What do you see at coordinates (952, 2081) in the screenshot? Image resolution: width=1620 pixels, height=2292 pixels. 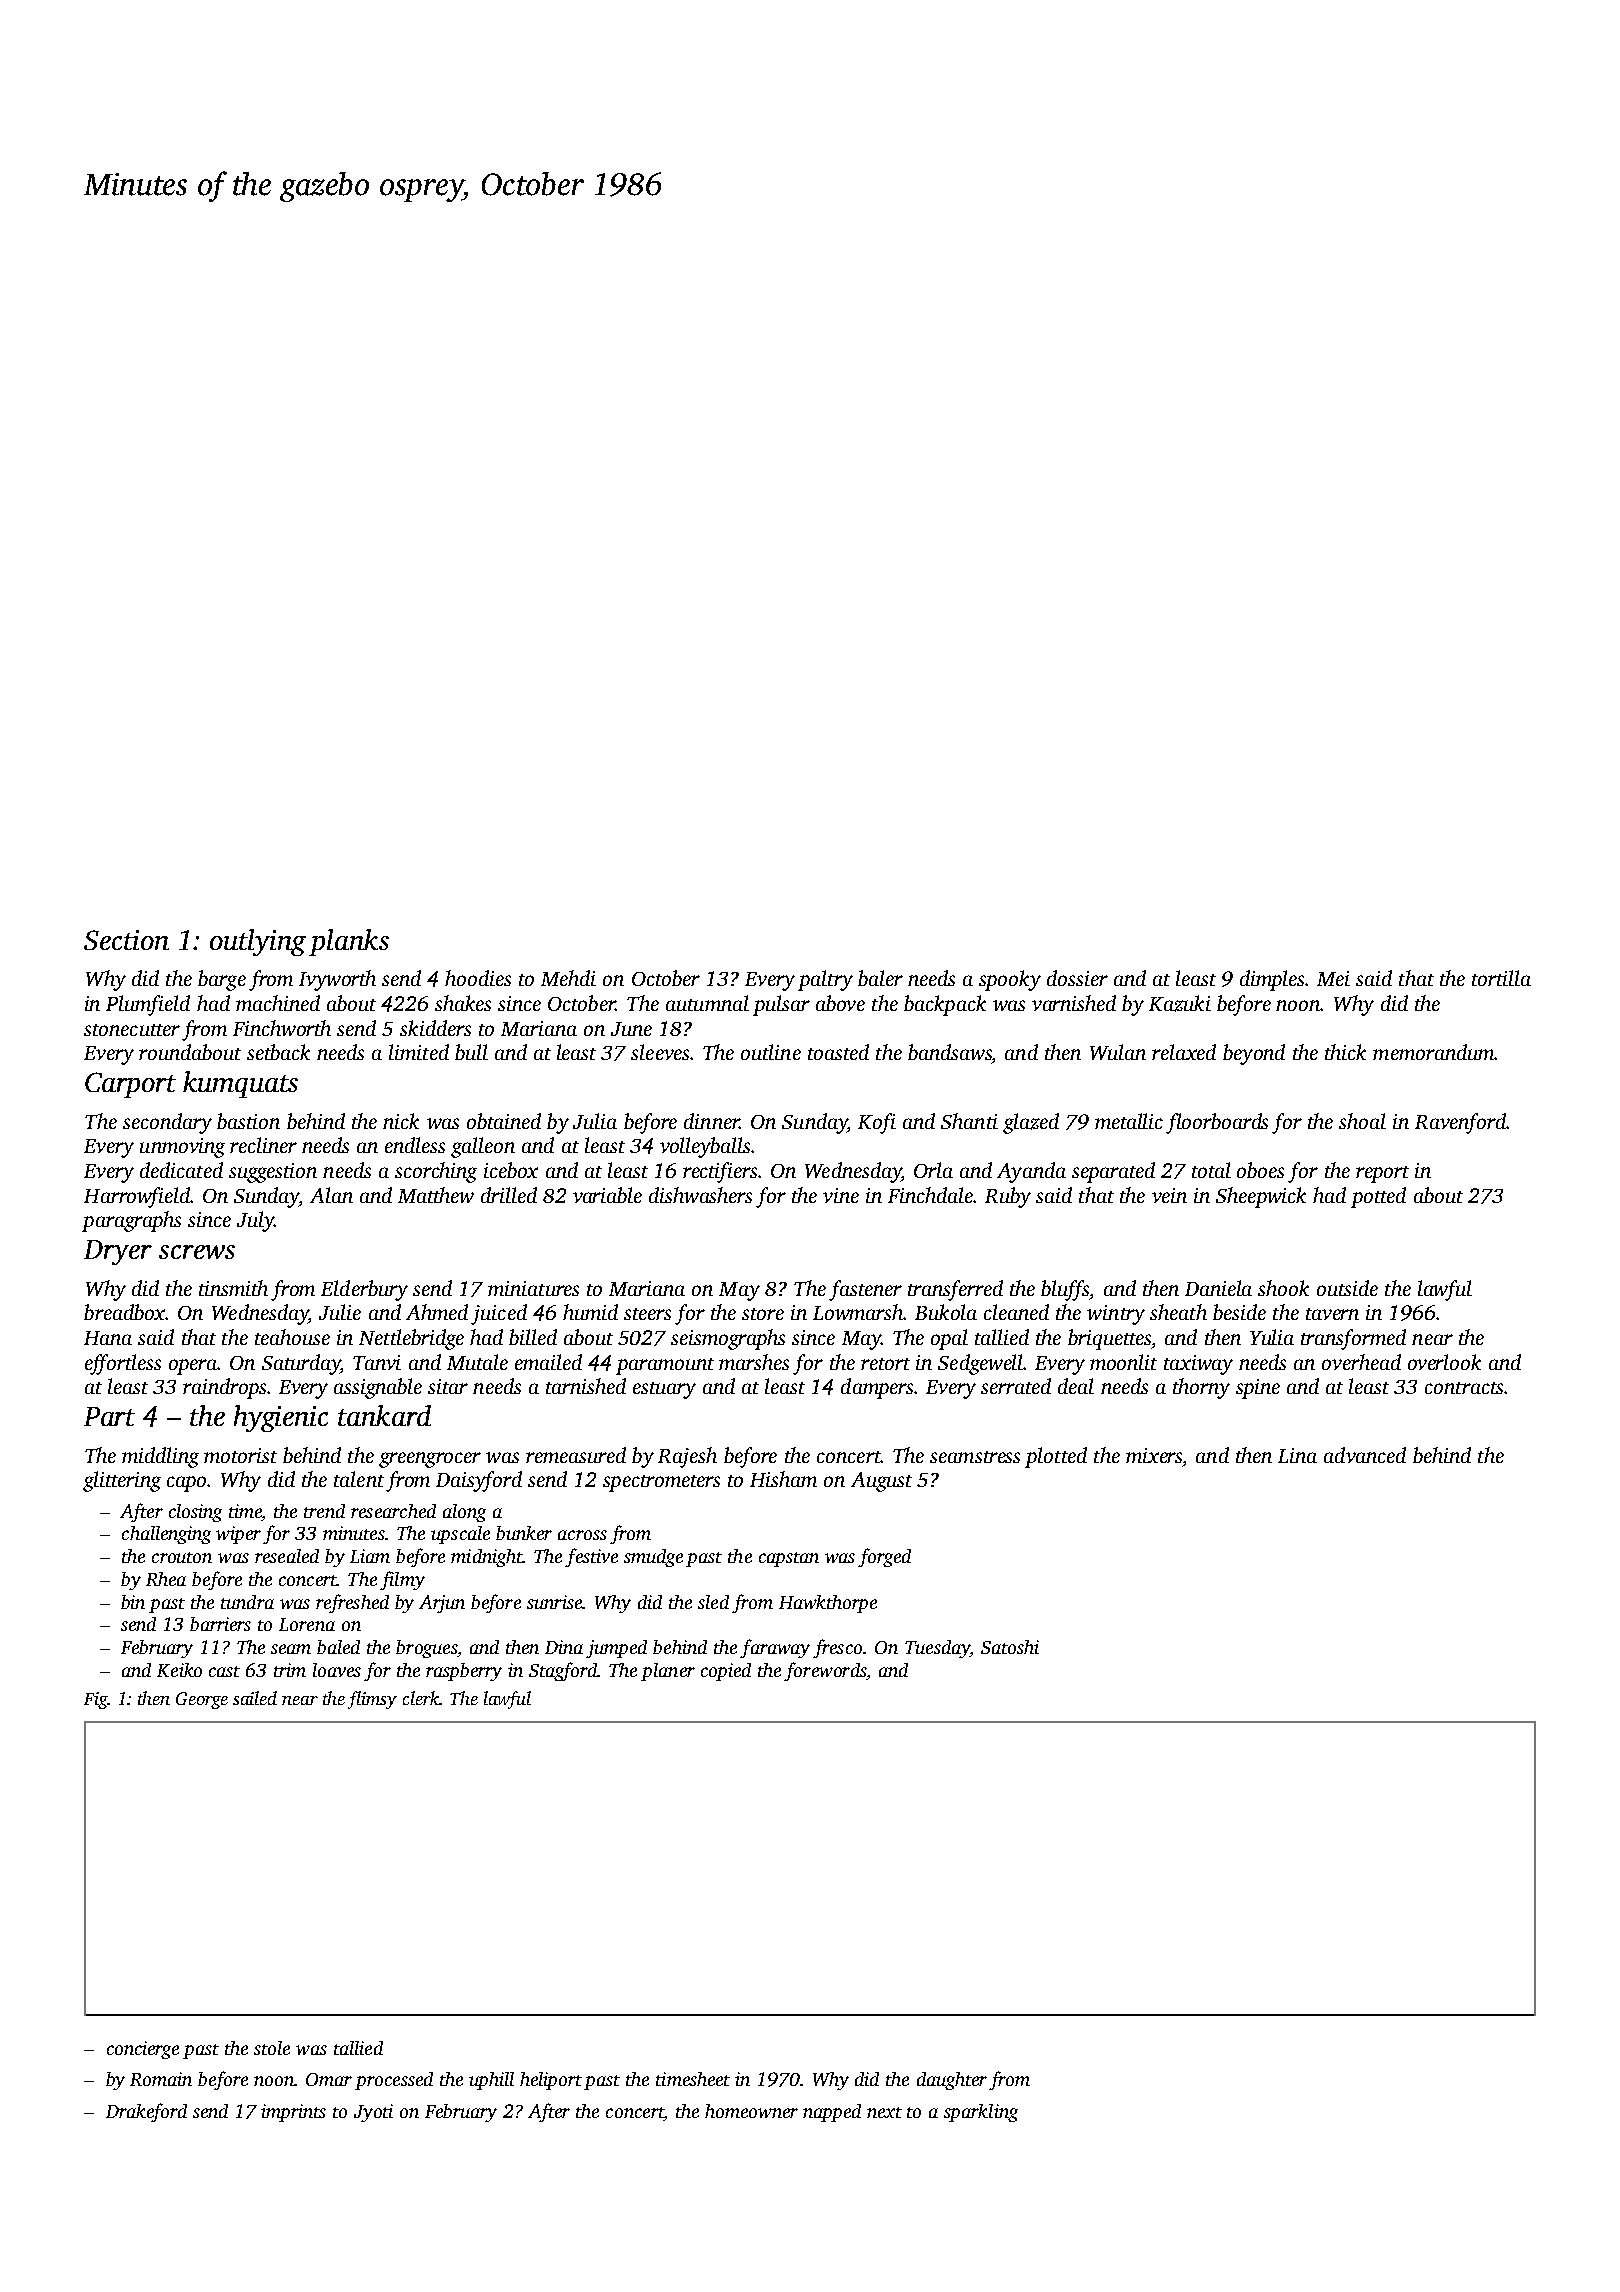 I see `daughter` at bounding box center [952, 2081].
